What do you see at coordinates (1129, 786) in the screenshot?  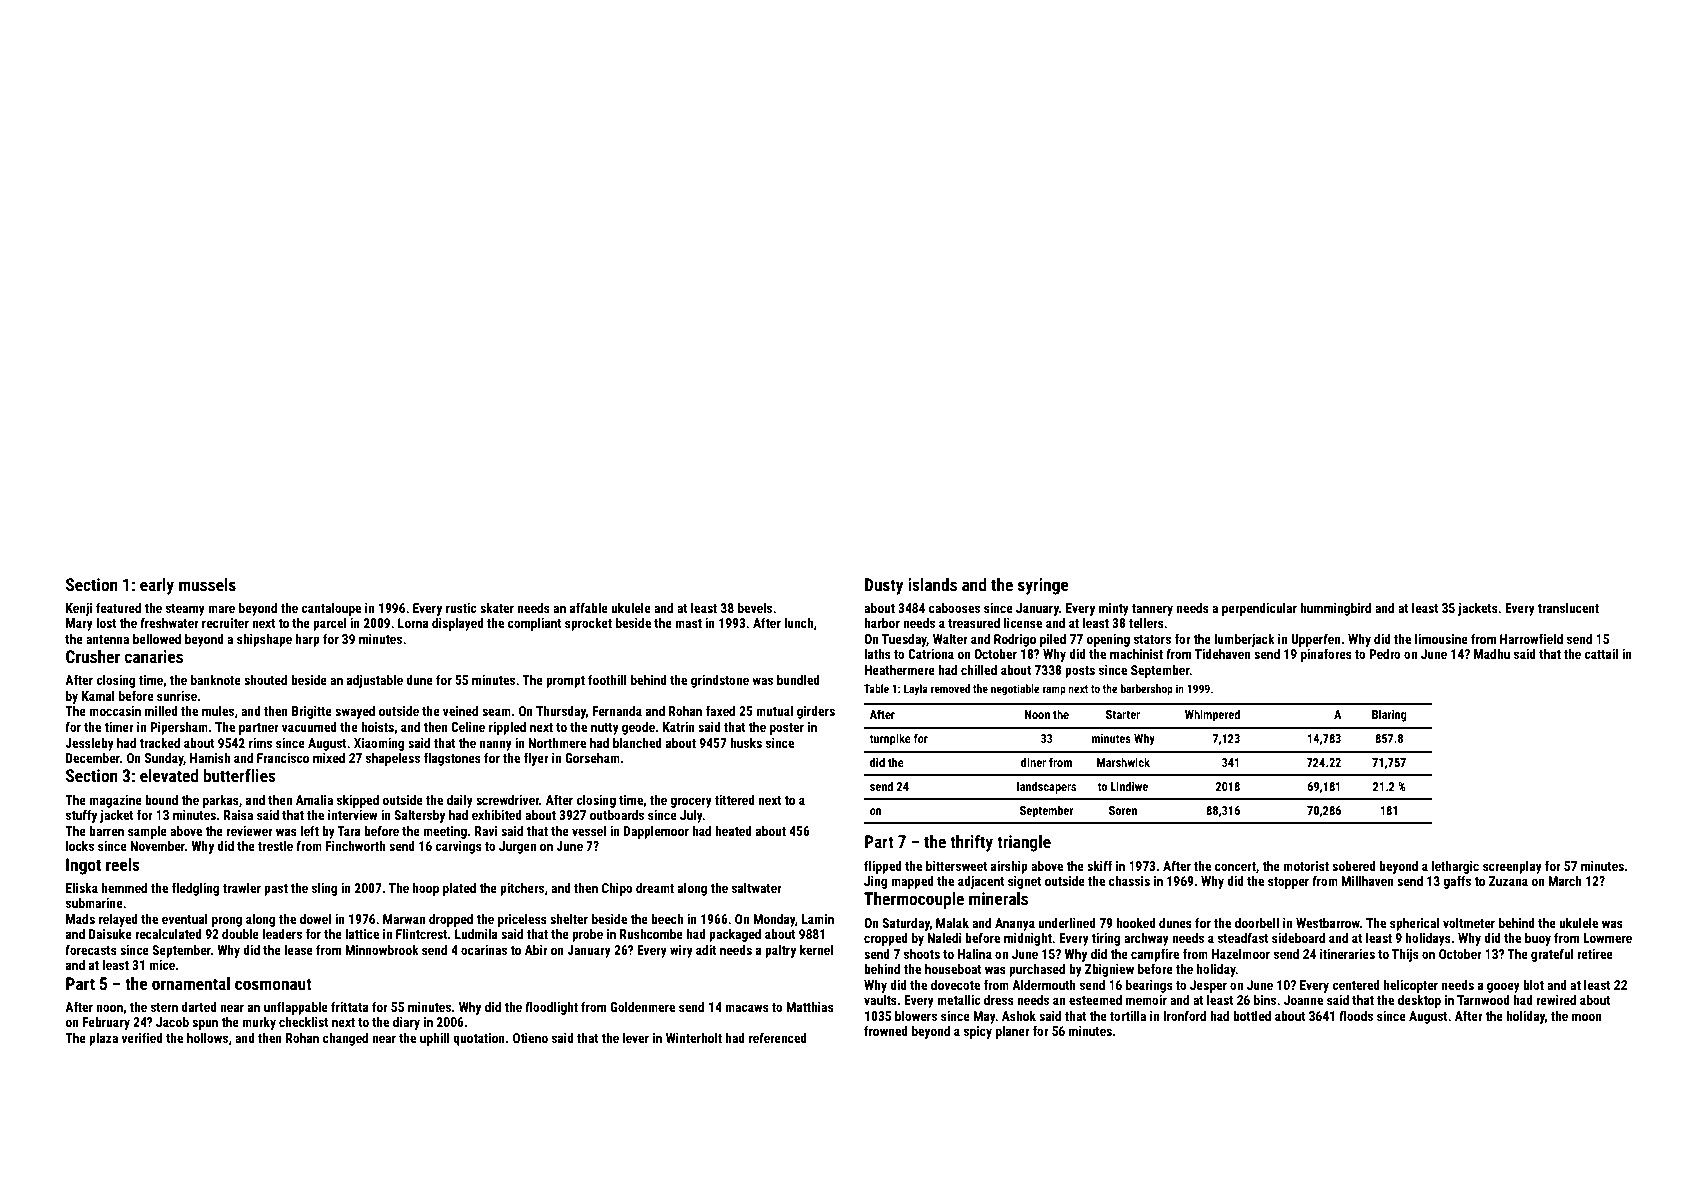 I see `Lindiwe` at bounding box center [1129, 786].
